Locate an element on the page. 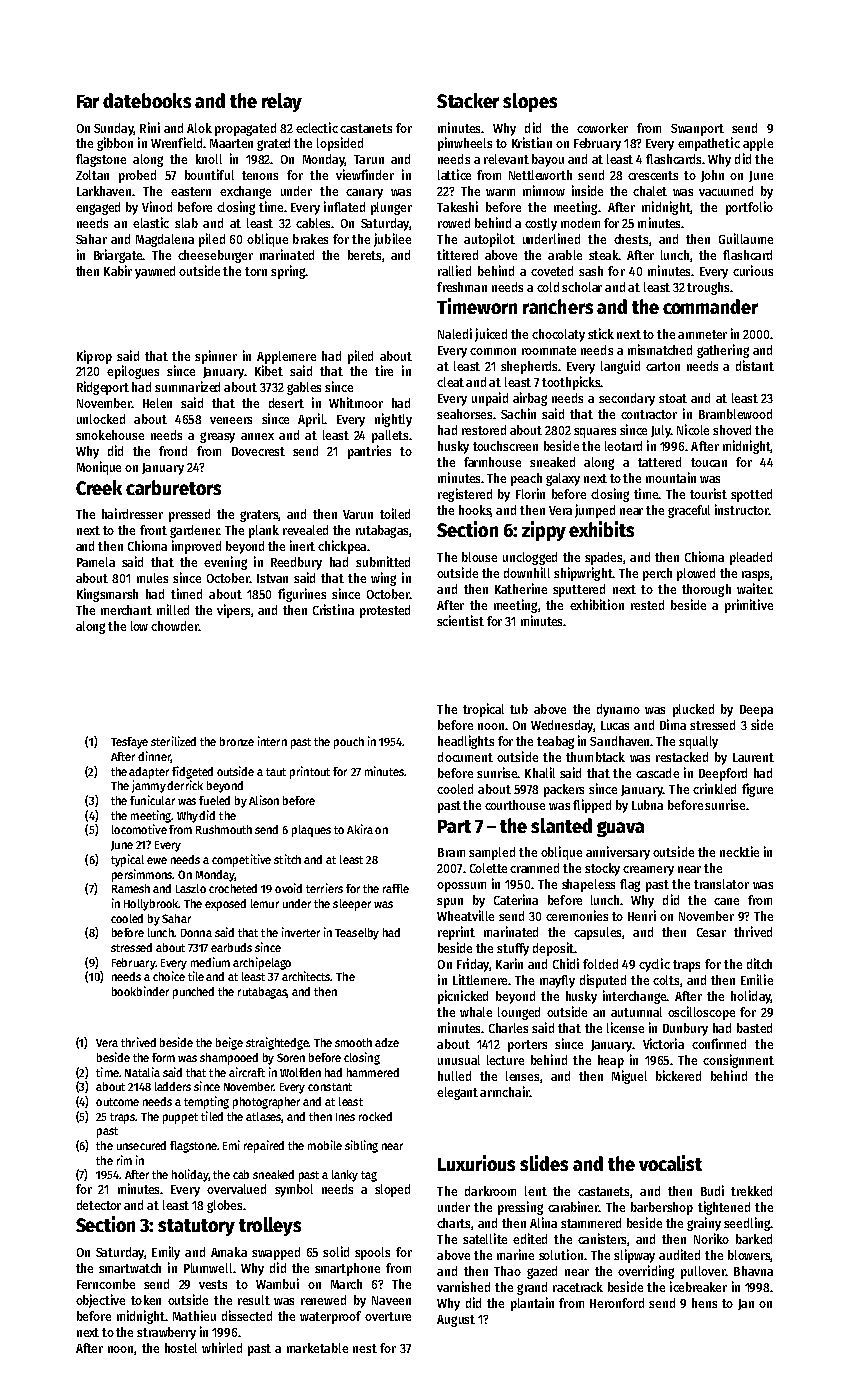  cold is located at coordinates (548, 287).
